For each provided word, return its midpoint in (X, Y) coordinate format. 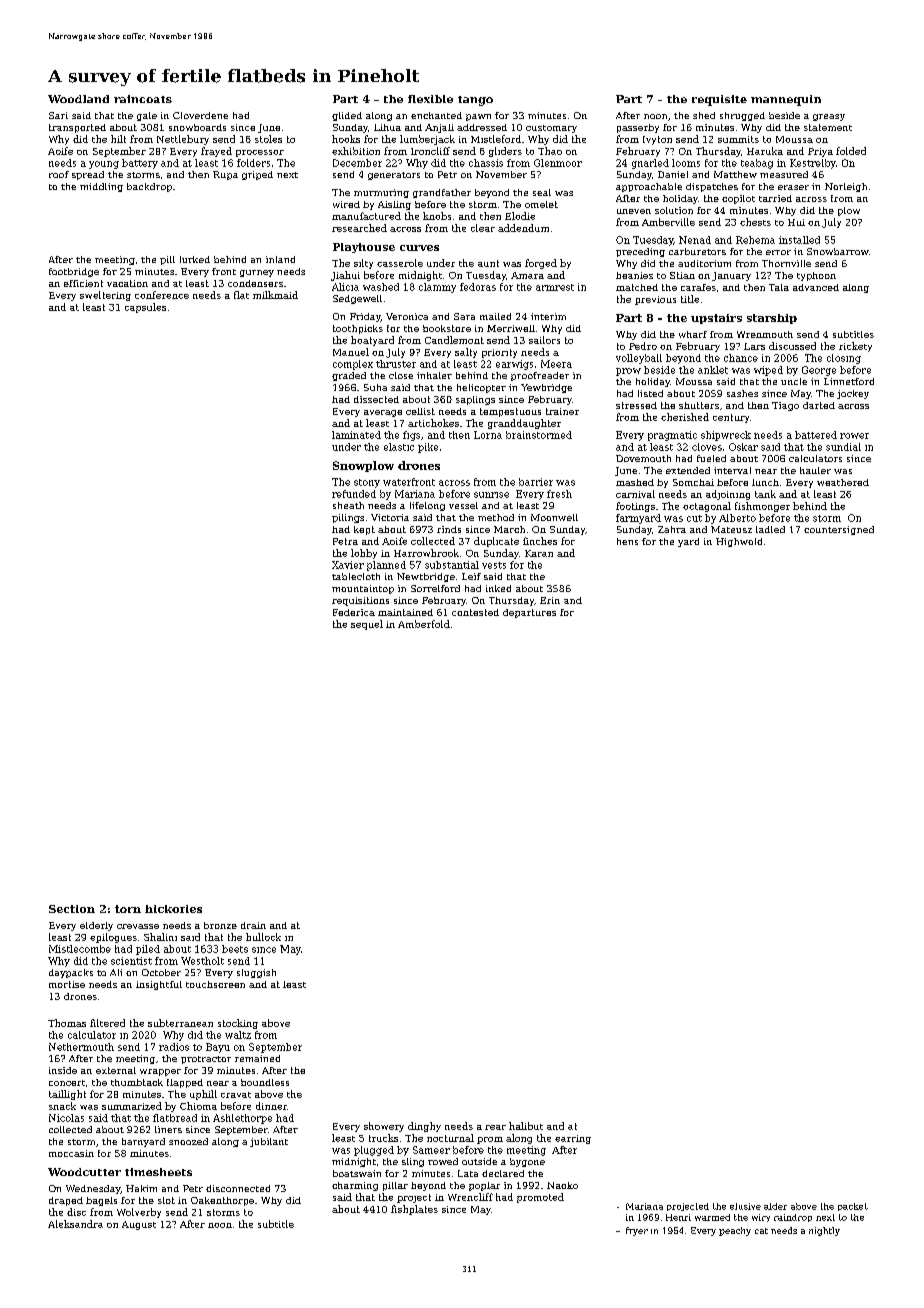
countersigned (839, 530)
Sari (58, 115)
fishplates (414, 1210)
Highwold (739, 542)
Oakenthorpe (222, 1201)
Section (72, 909)
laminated (356, 435)
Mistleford (496, 139)
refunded (354, 494)
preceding (640, 252)
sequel (367, 625)
